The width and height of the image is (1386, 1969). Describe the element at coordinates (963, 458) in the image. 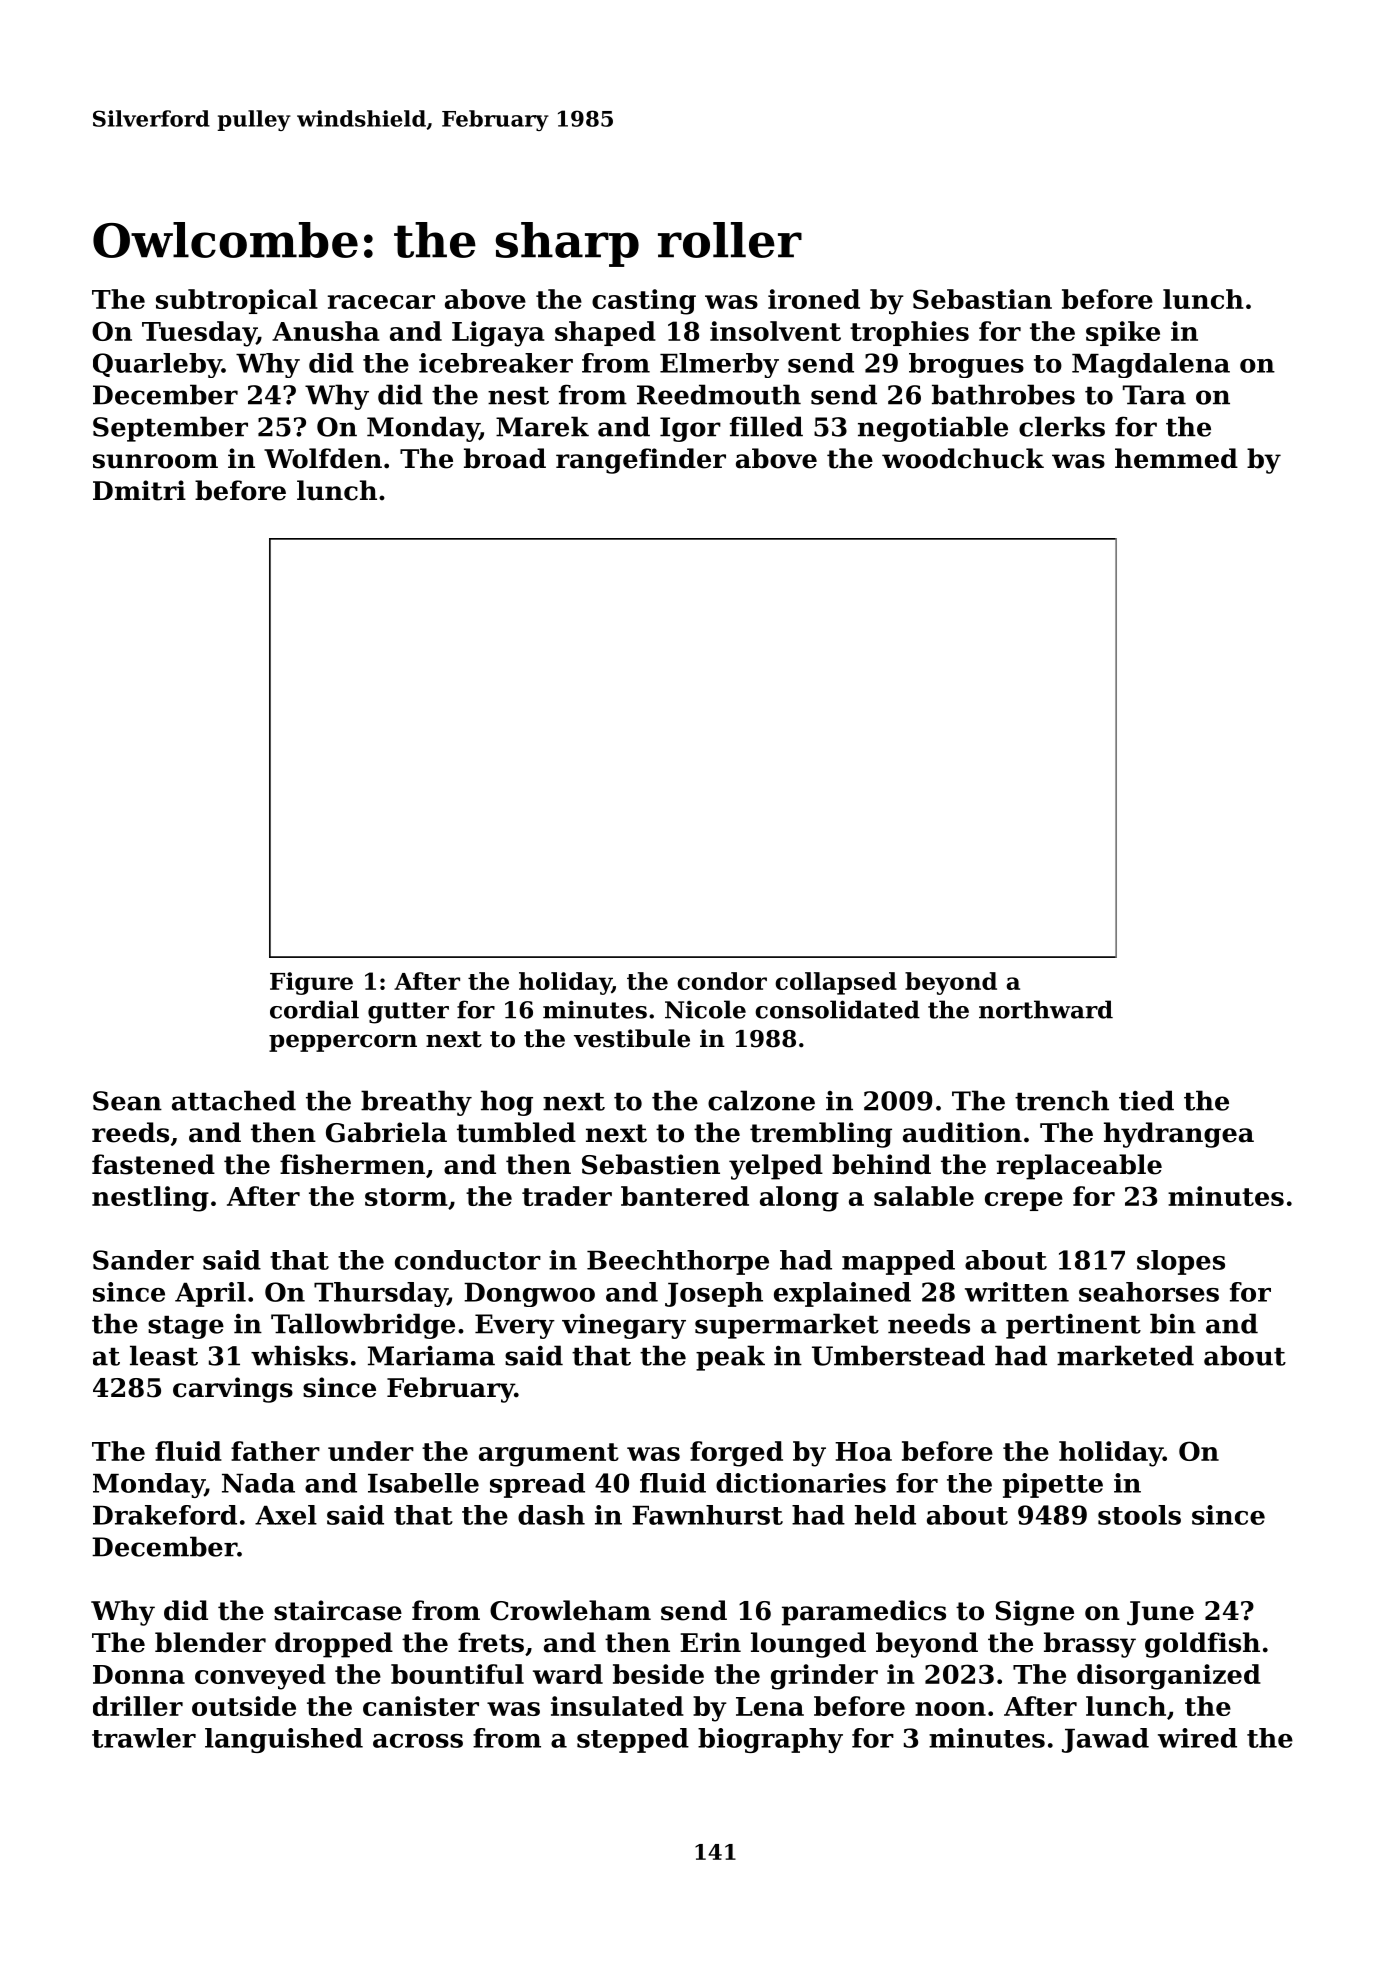

I see `woodchuck` at that location.
